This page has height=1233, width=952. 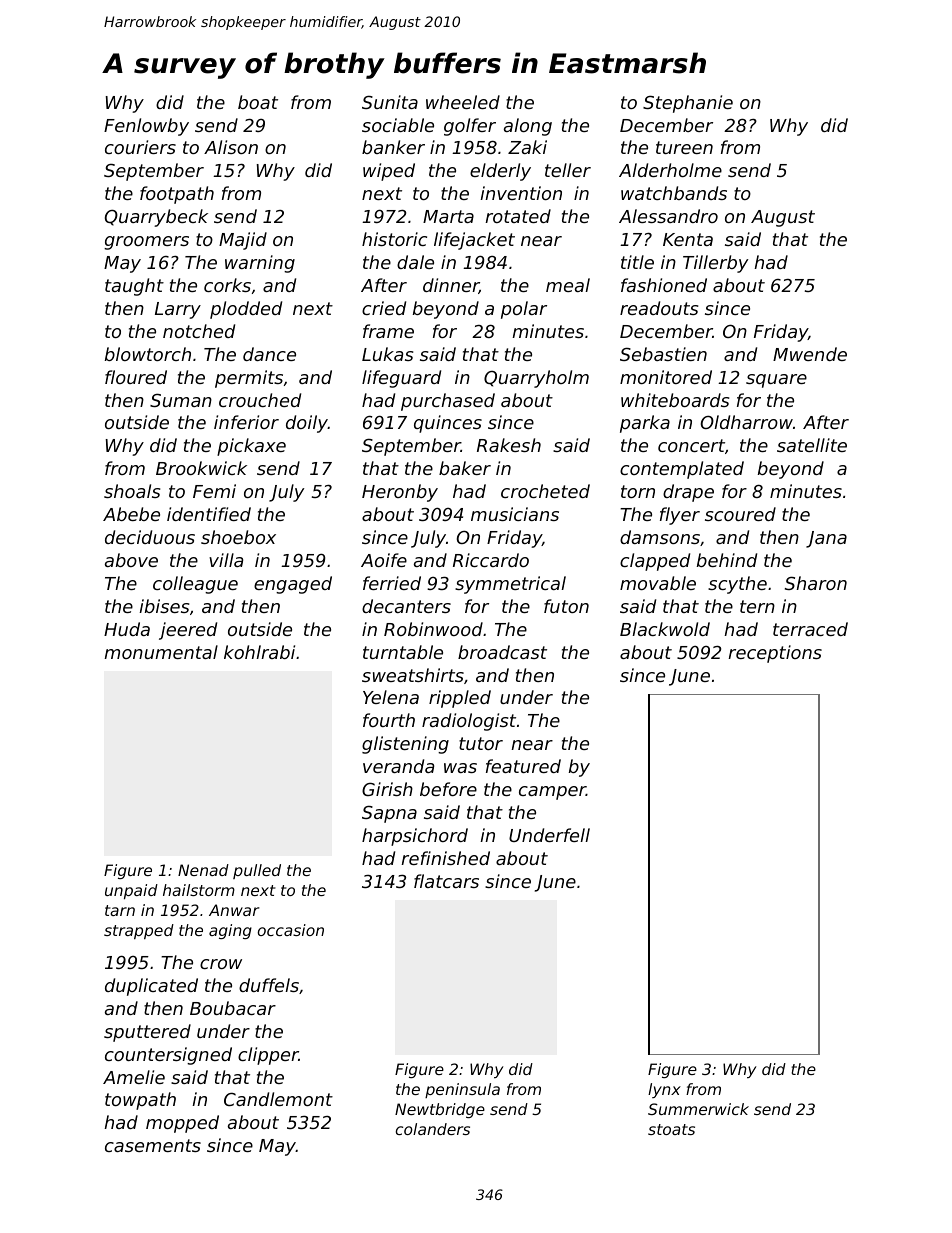 I want to click on whiteboards, so click(x=675, y=400).
